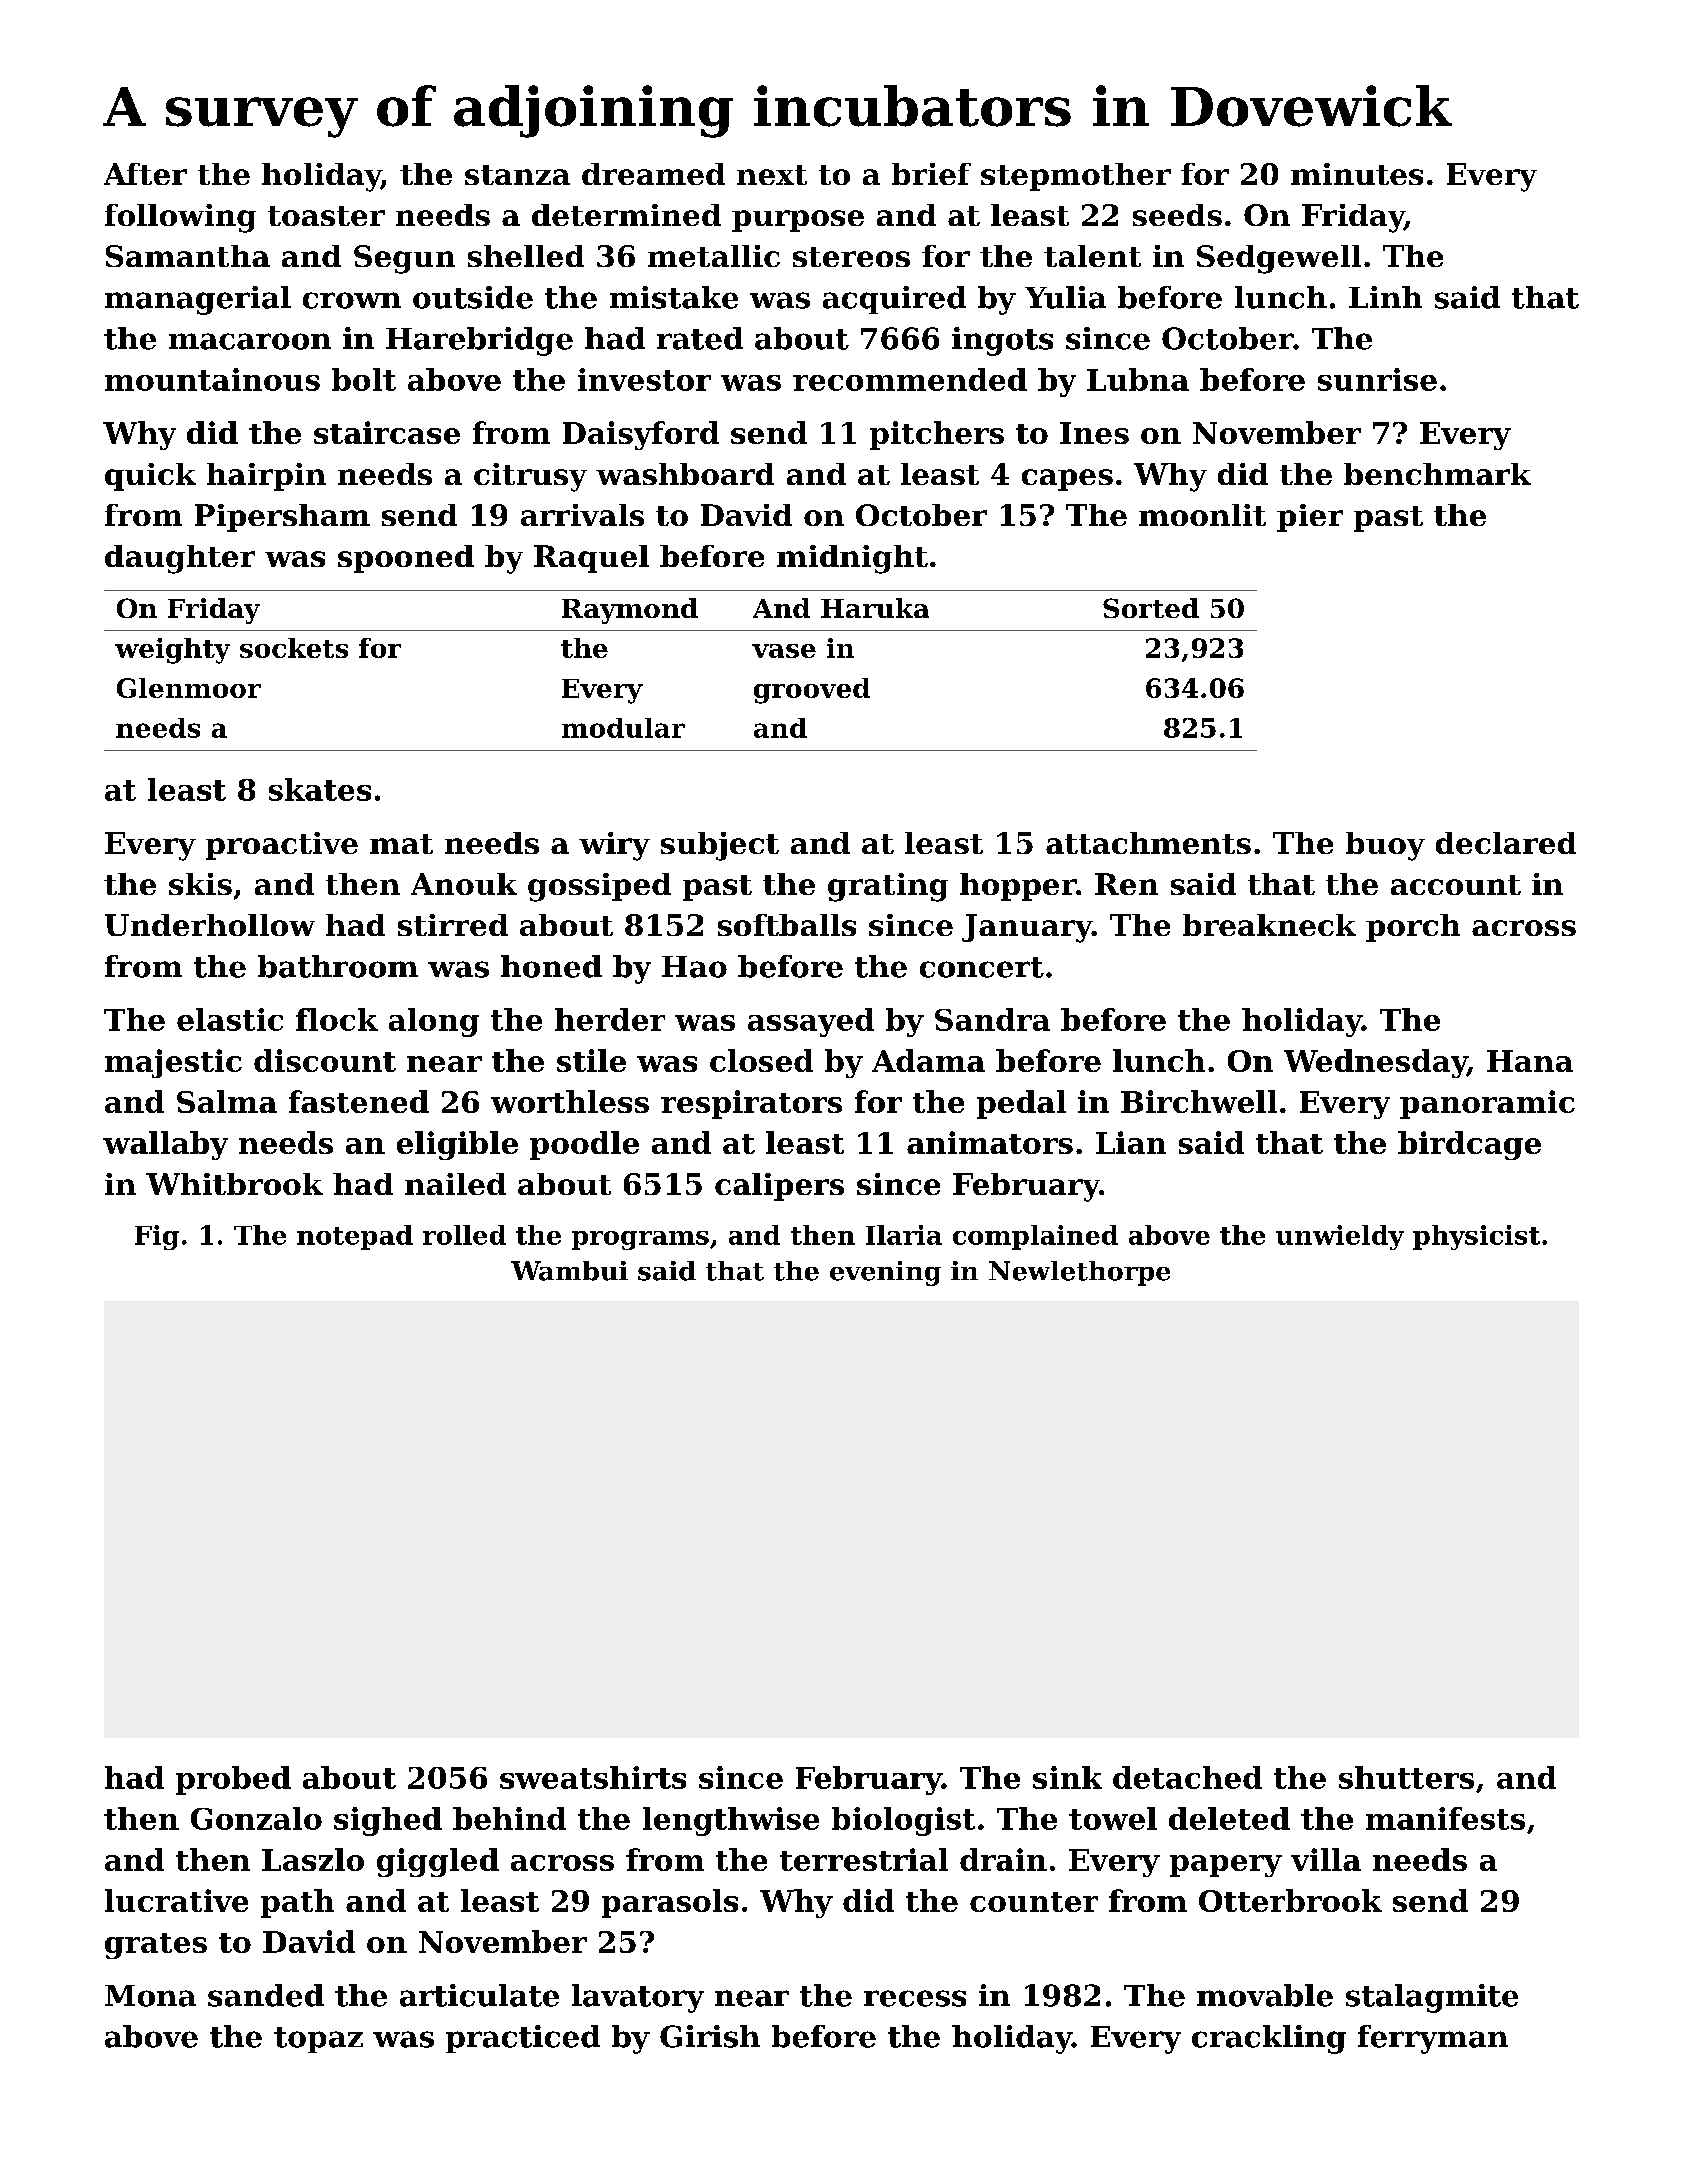  I want to click on attachments, so click(1148, 843).
